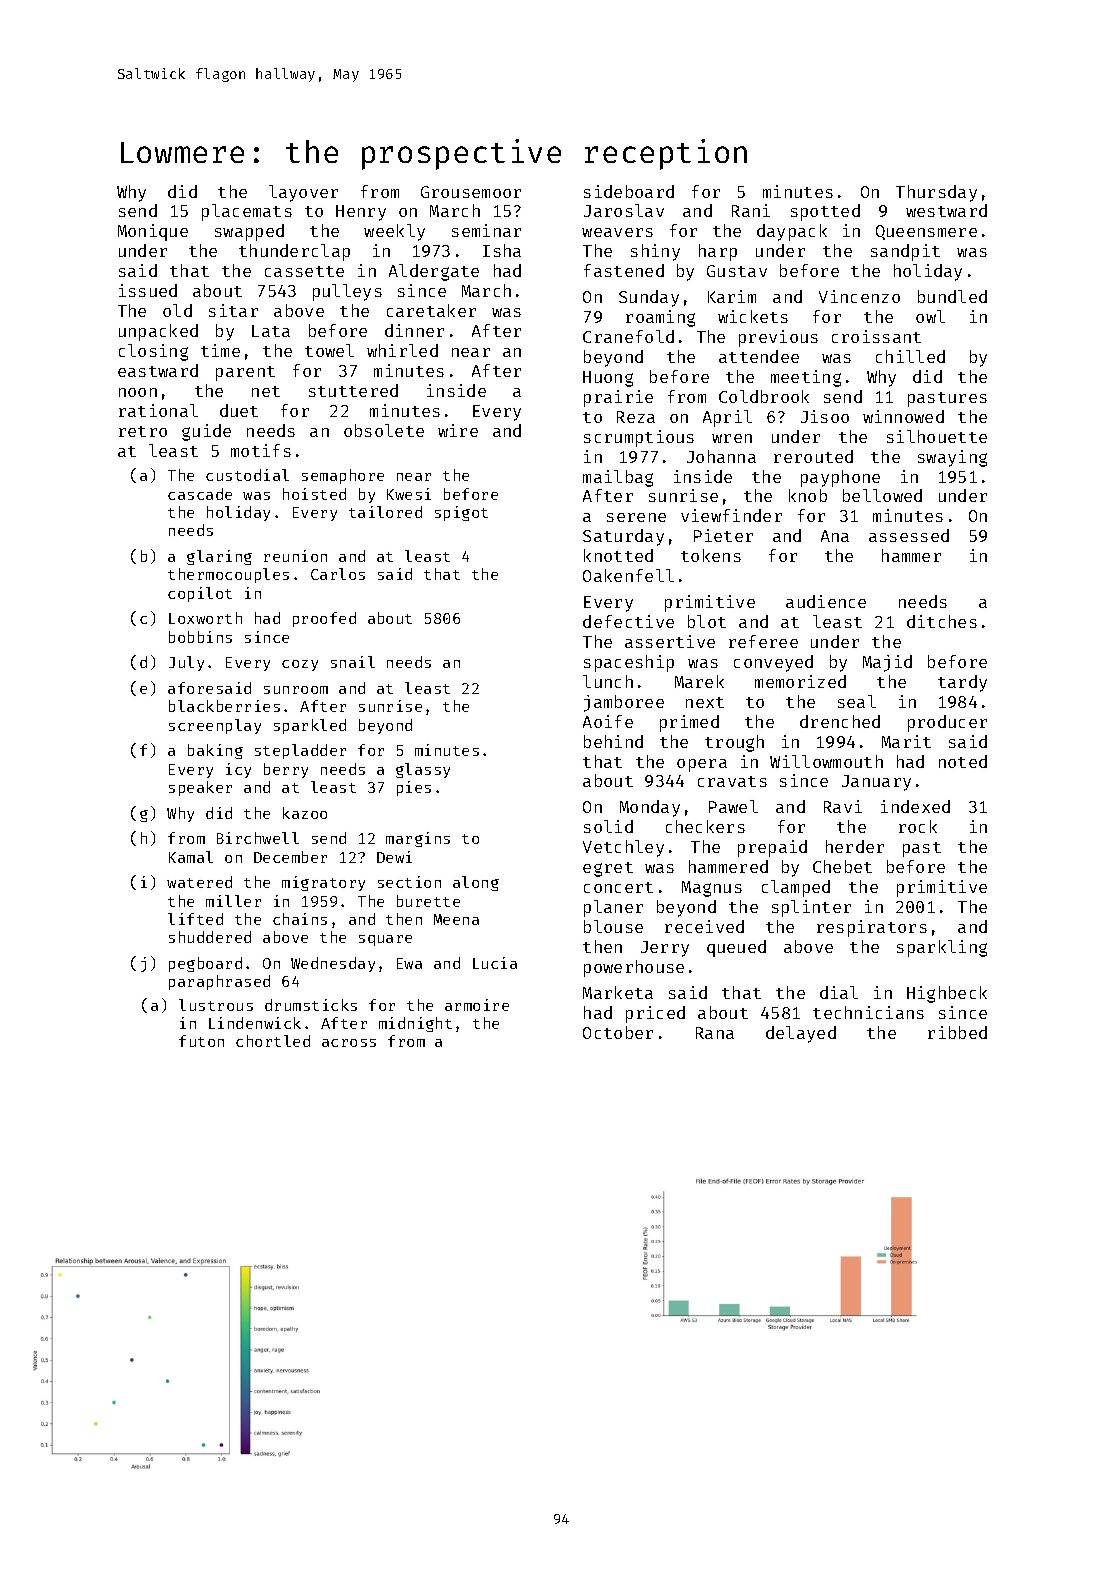  Describe the element at coordinates (458, 430) in the screenshot. I see `wire` at that location.
